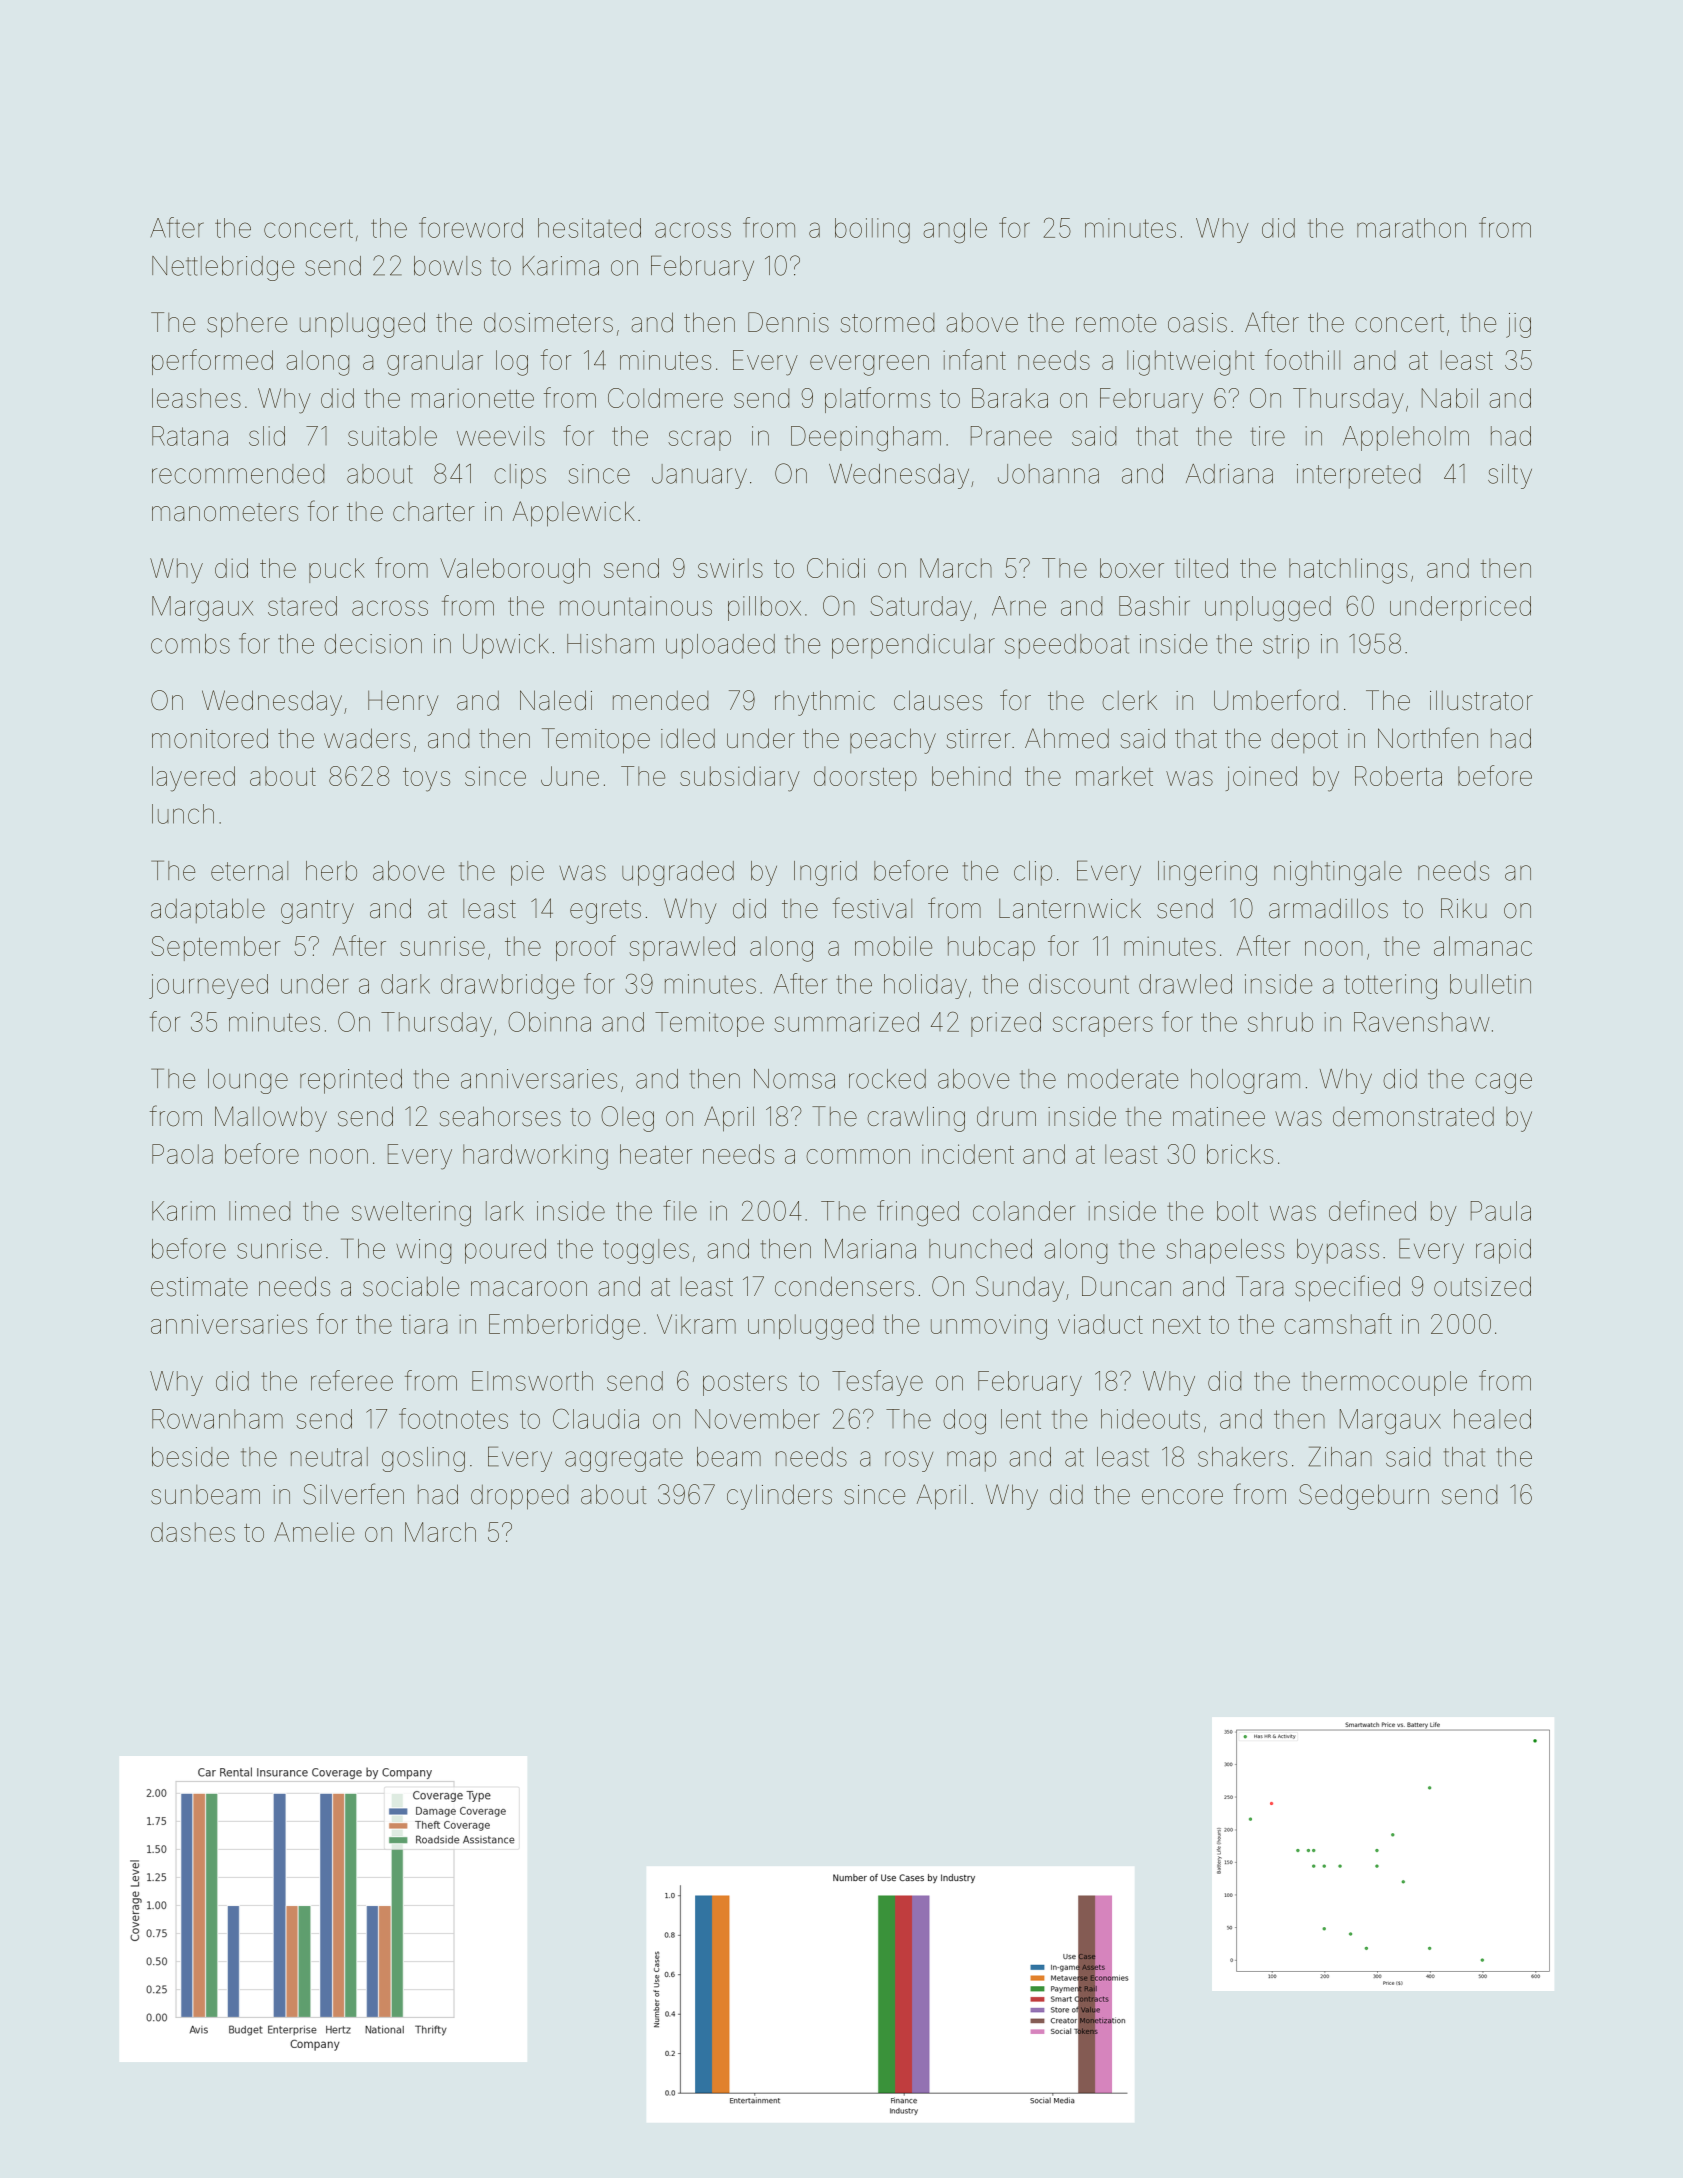 The width and height of the screenshot is (1683, 2178). I want to click on marathon, so click(1411, 228).
